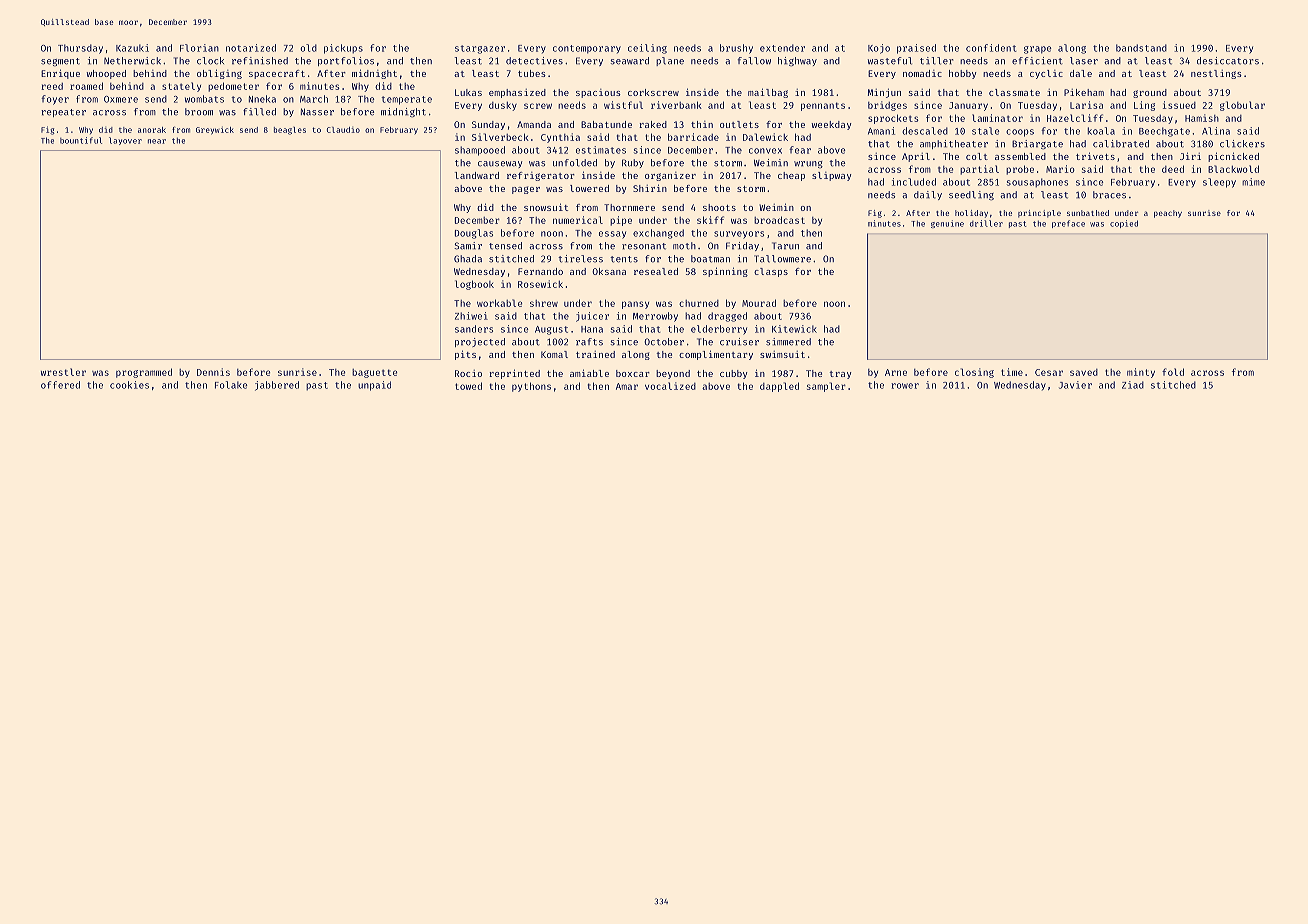 Image resolution: width=1308 pixels, height=924 pixels. Describe the element at coordinates (474, 285) in the document. I see `logbook` at that location.
